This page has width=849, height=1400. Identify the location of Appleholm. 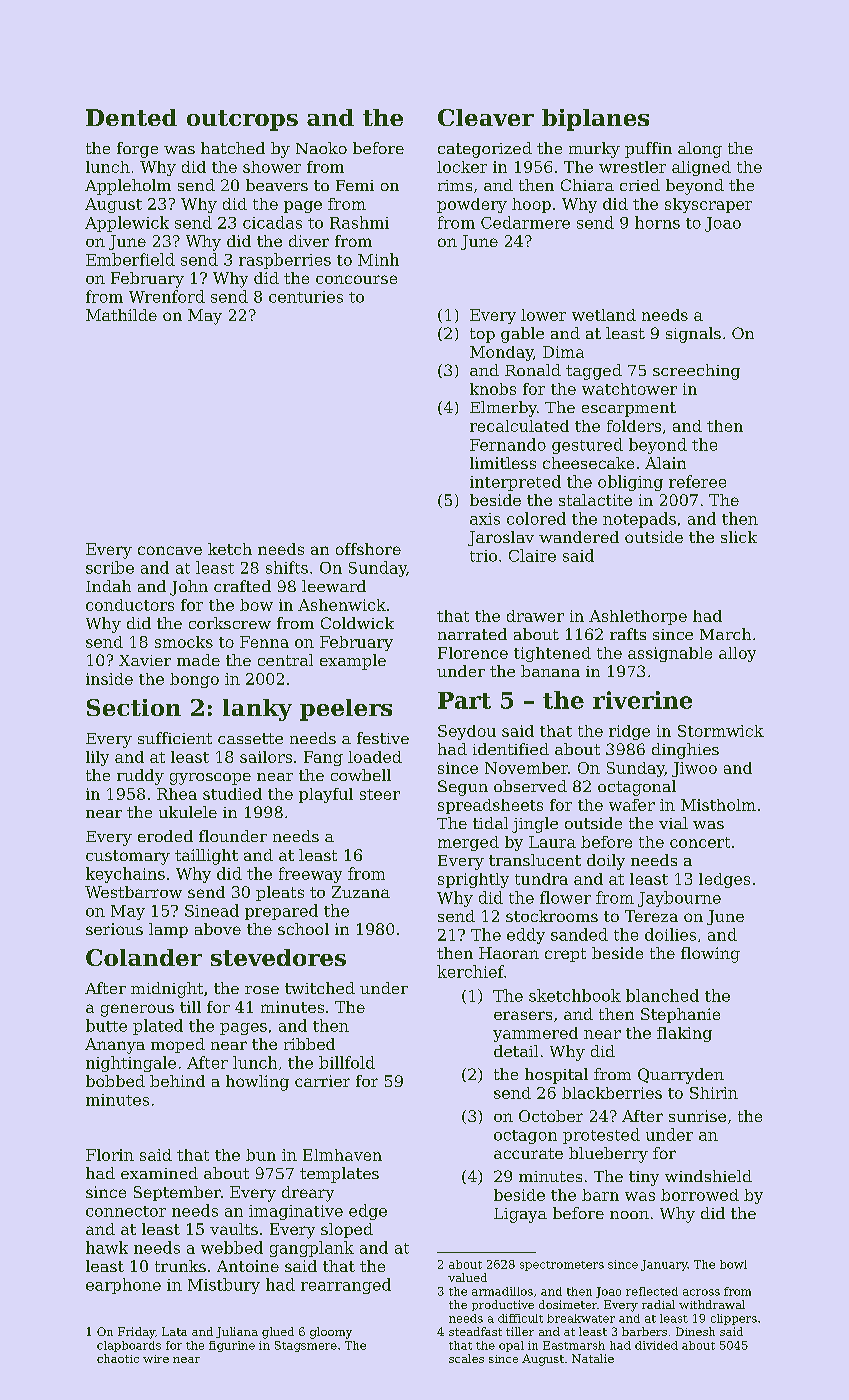
(128, 187).
